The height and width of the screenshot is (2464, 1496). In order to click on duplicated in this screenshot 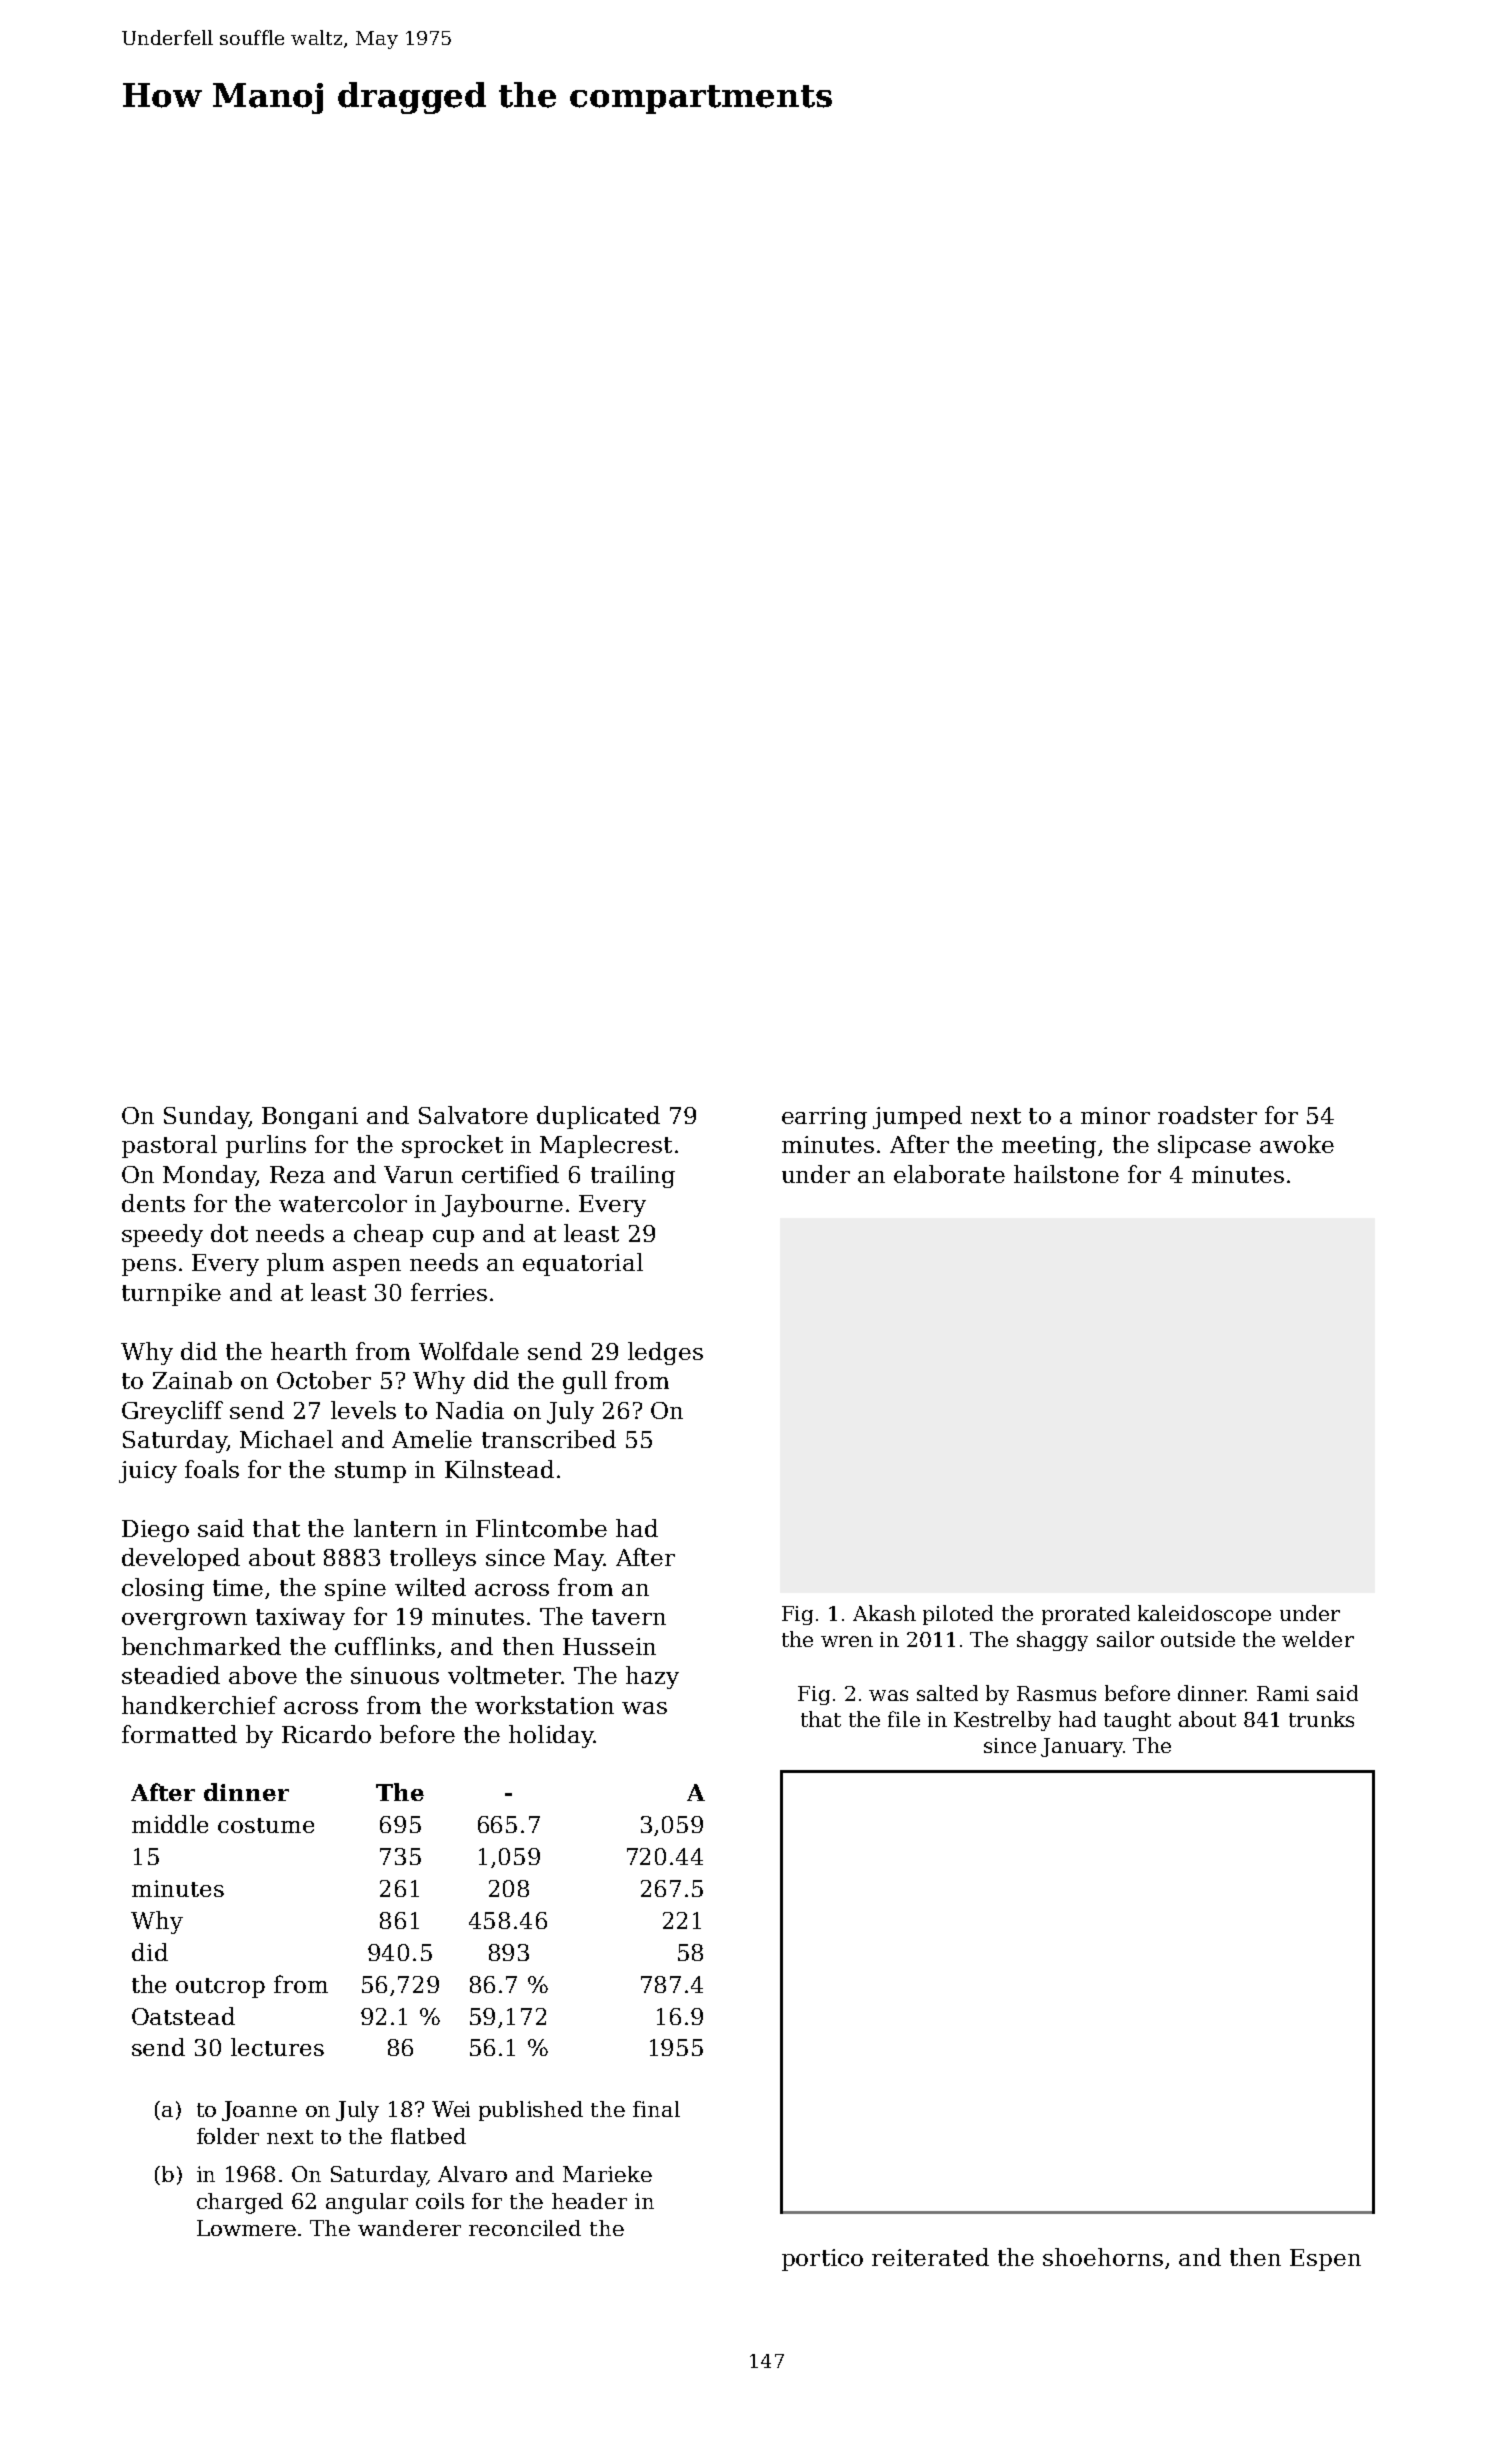, I will do `click(598, 1117)`.
